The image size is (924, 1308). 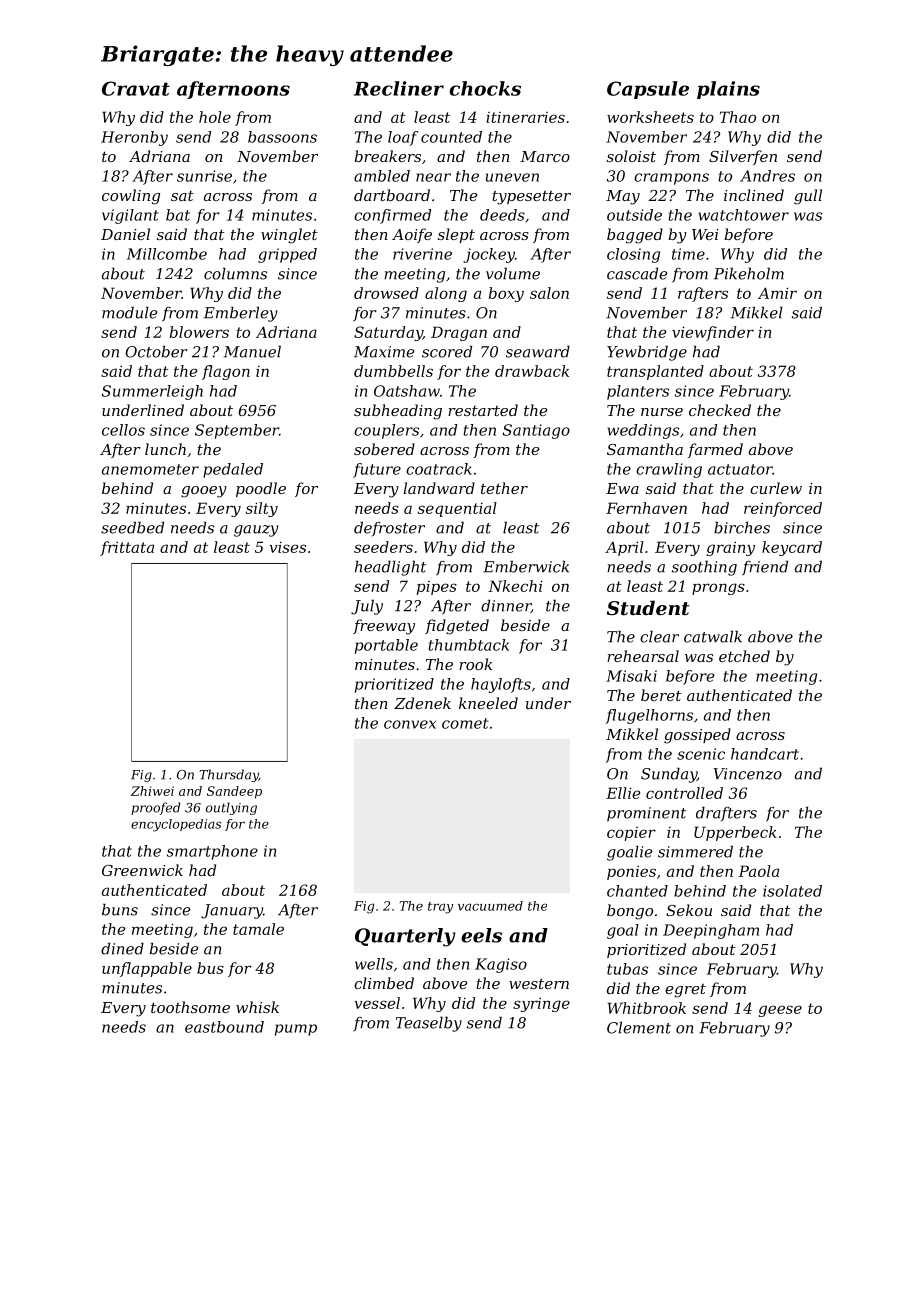 I want to click on eastbound, so click(x=224, y=1027).
